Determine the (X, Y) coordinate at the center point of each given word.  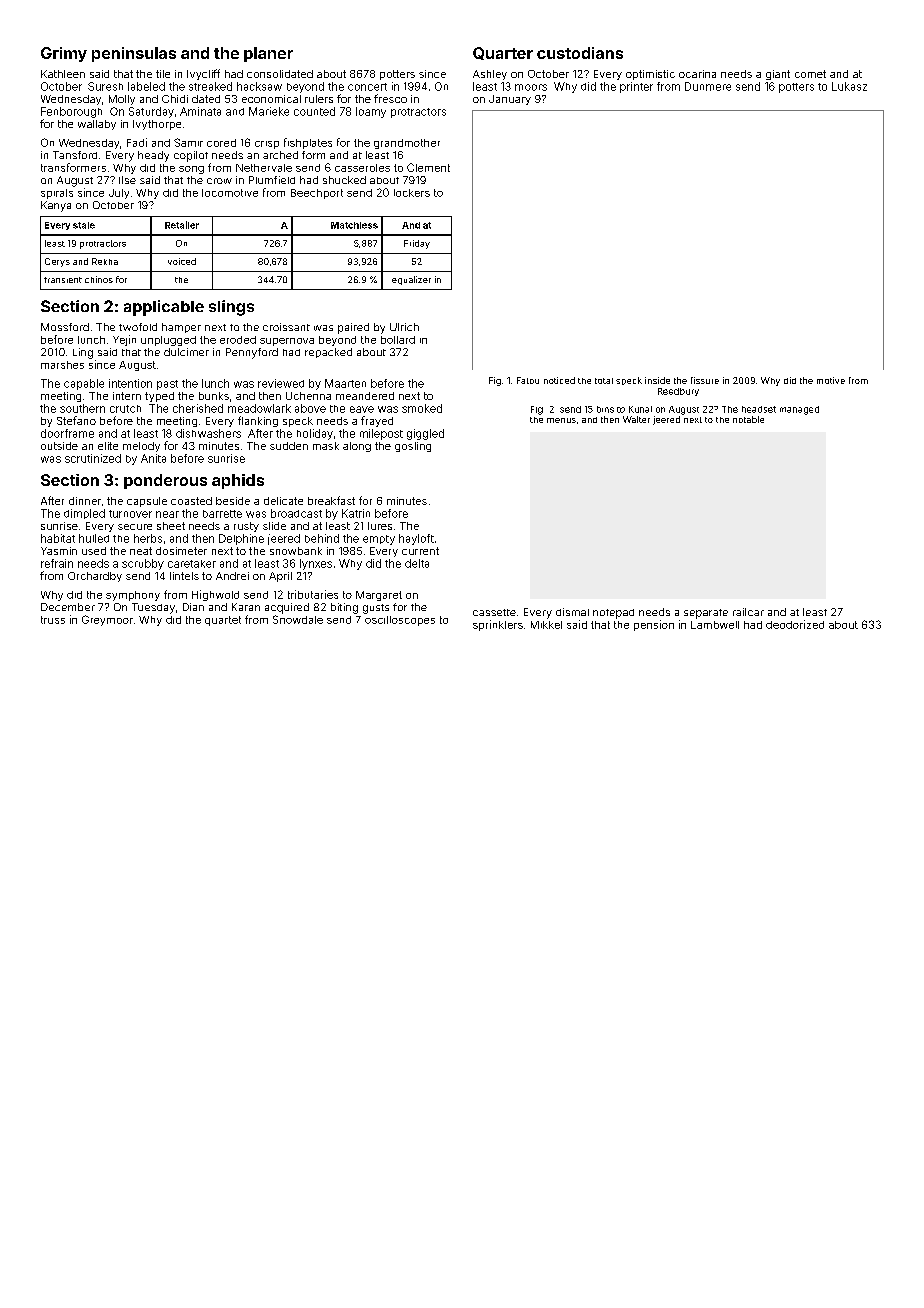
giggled (425, 434)
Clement (428, 167)
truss (53, 620)
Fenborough (71, 112)
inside (657, 380)
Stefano (76, 420)
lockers (412, 193)
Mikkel (546, 625)
